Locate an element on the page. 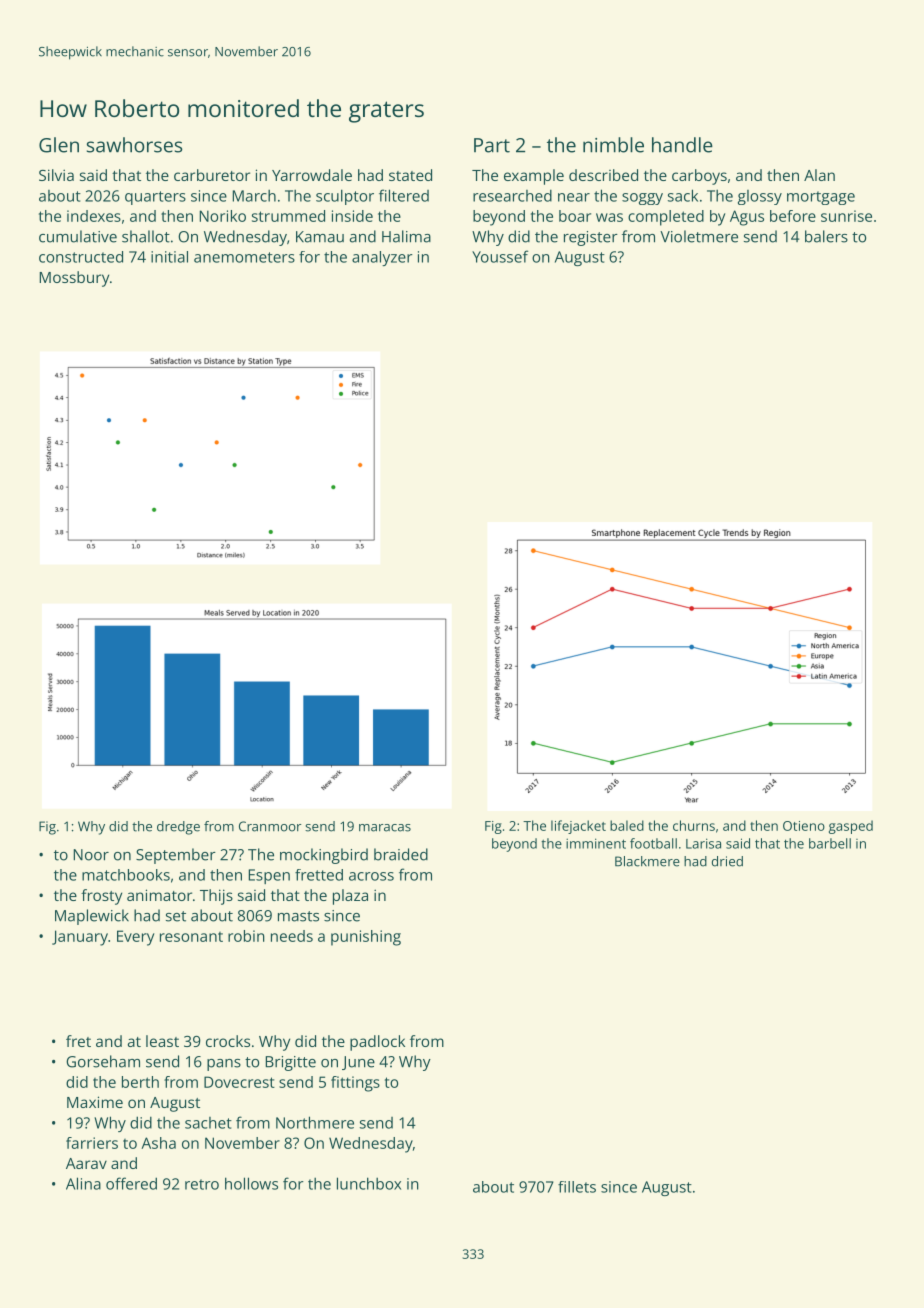 The height and width of the document is (1308, 924). maracas is located at coordinates (385, 828).
